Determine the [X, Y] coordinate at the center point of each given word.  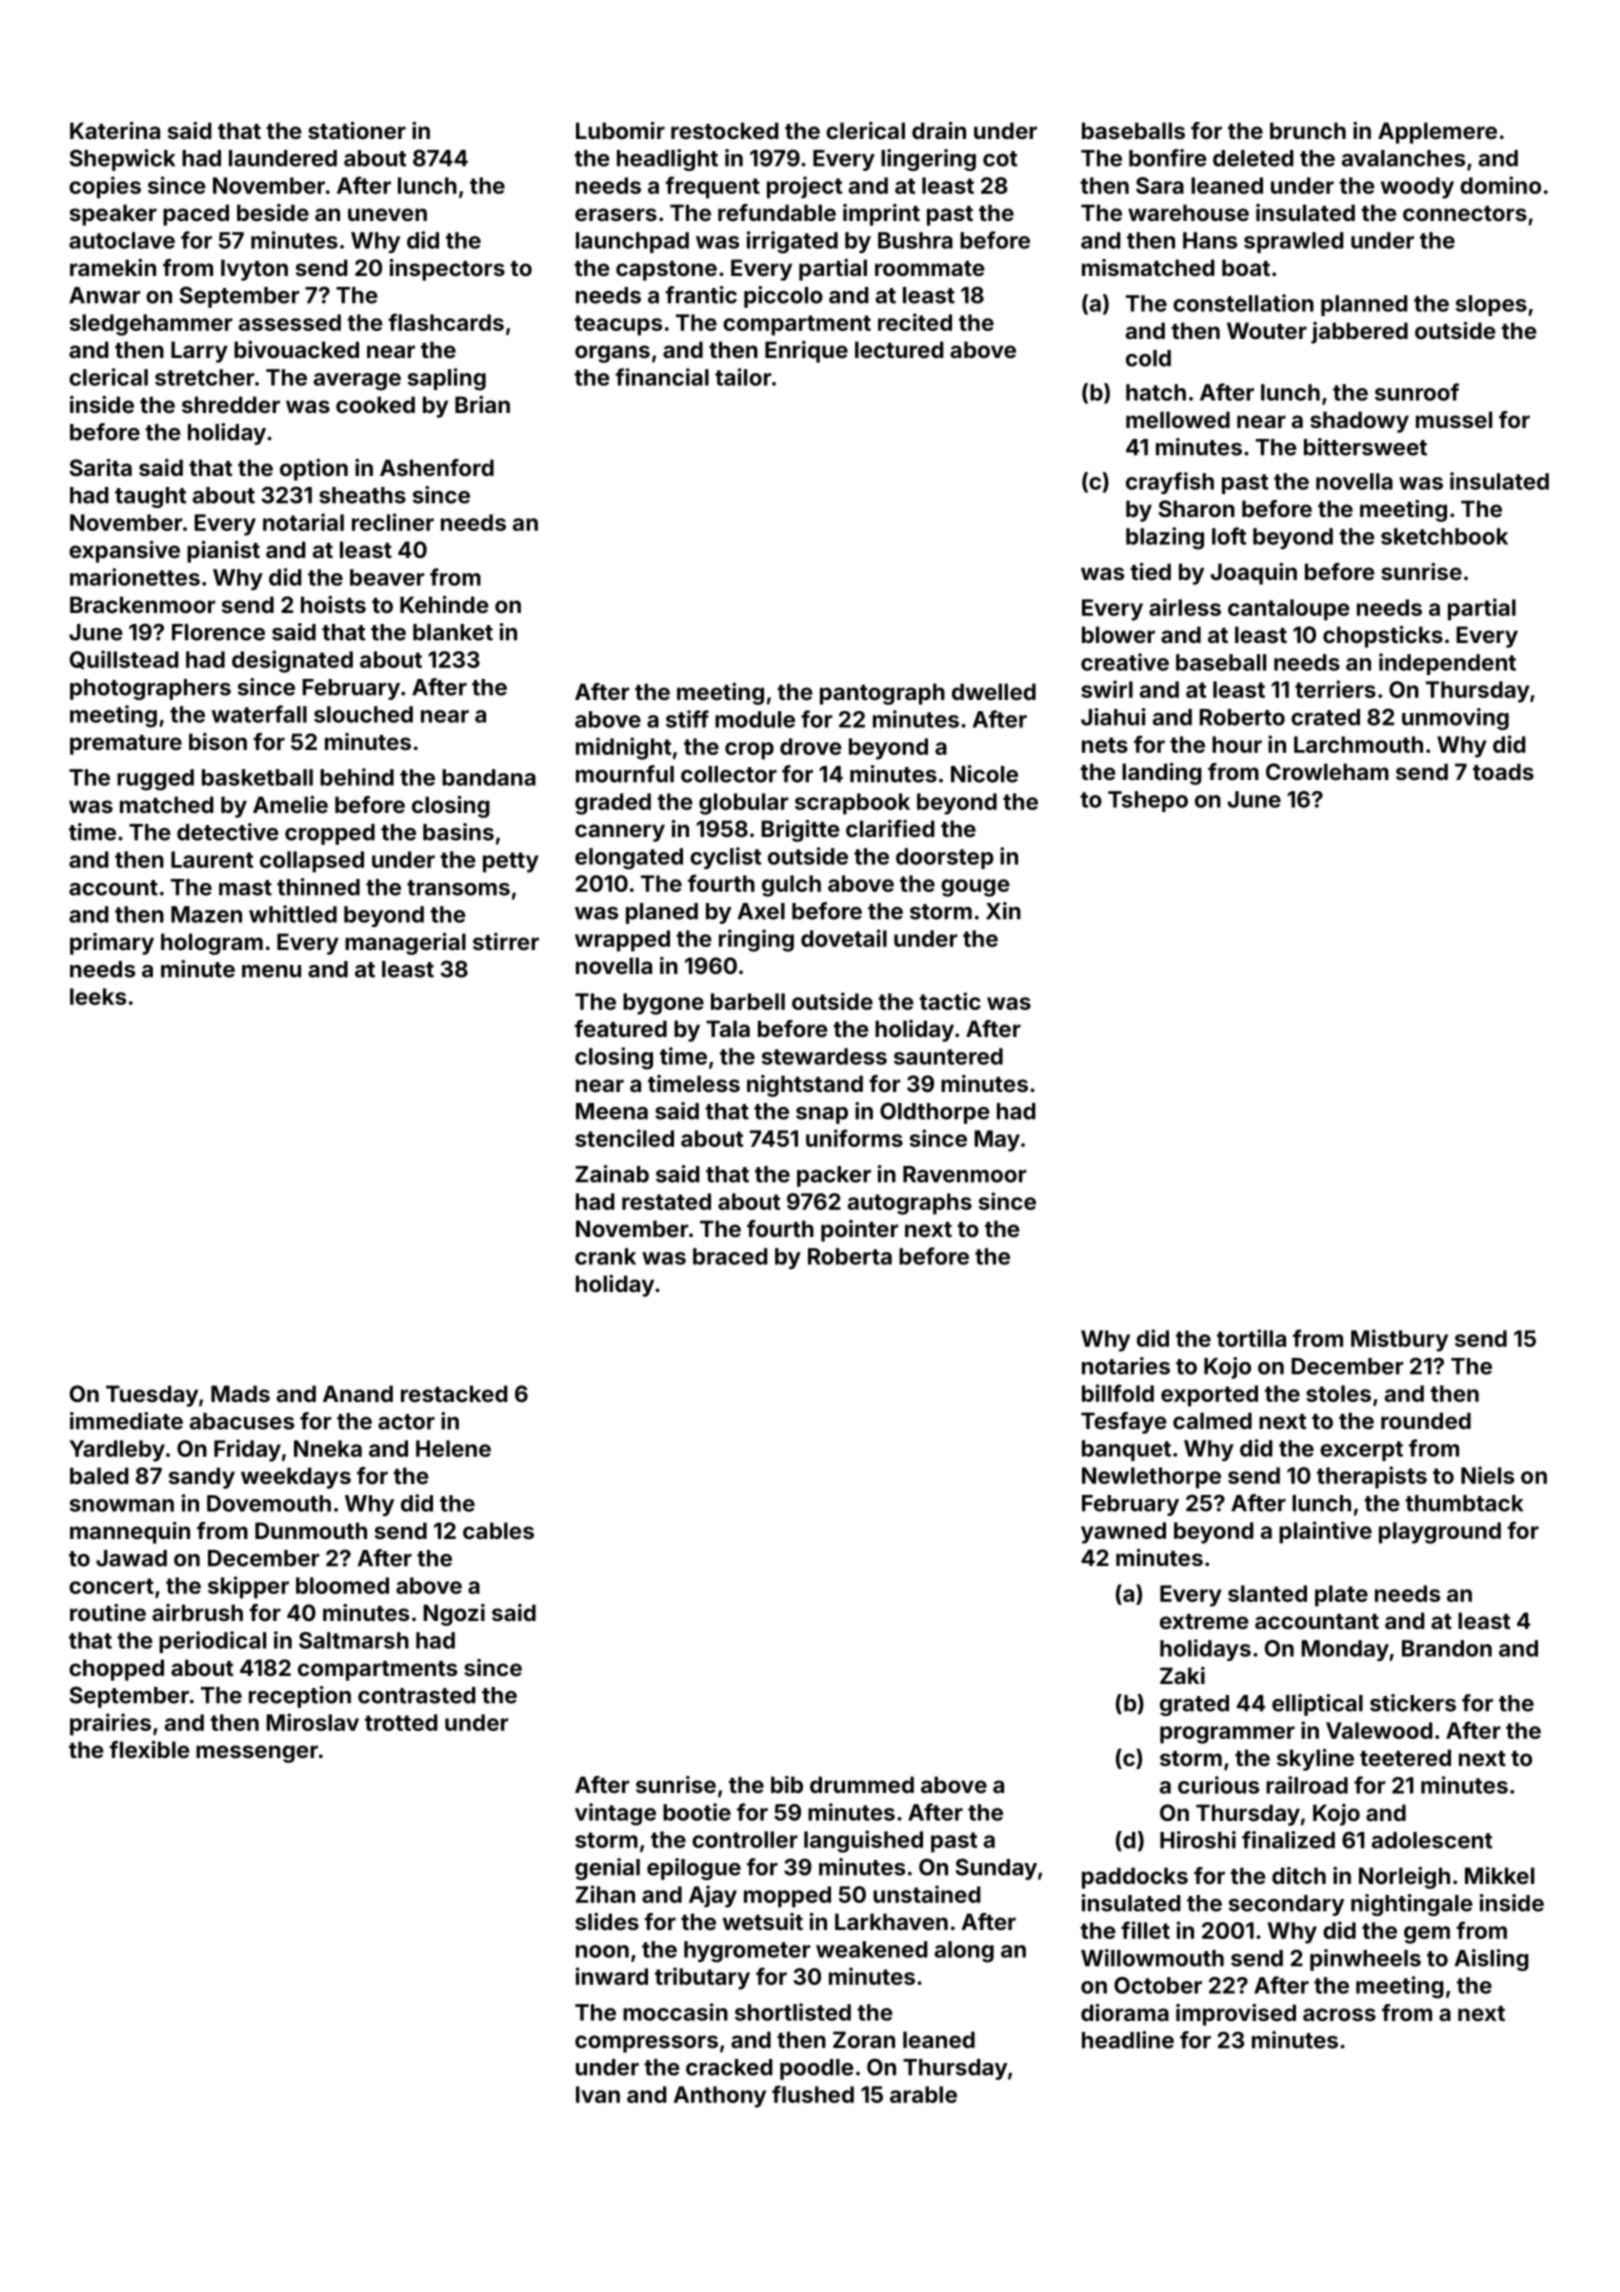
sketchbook [1444, 536]
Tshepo [1148, 801]
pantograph [882, 694]
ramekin [113, 267]
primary [112, 944]
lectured [899, 349]
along [964, 1952]
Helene [453, 1448]
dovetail [844, 938]
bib [787, 1784]
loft [1229, 536]
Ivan [598, 2094]
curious [1218, 1785]
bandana [489, 777]
